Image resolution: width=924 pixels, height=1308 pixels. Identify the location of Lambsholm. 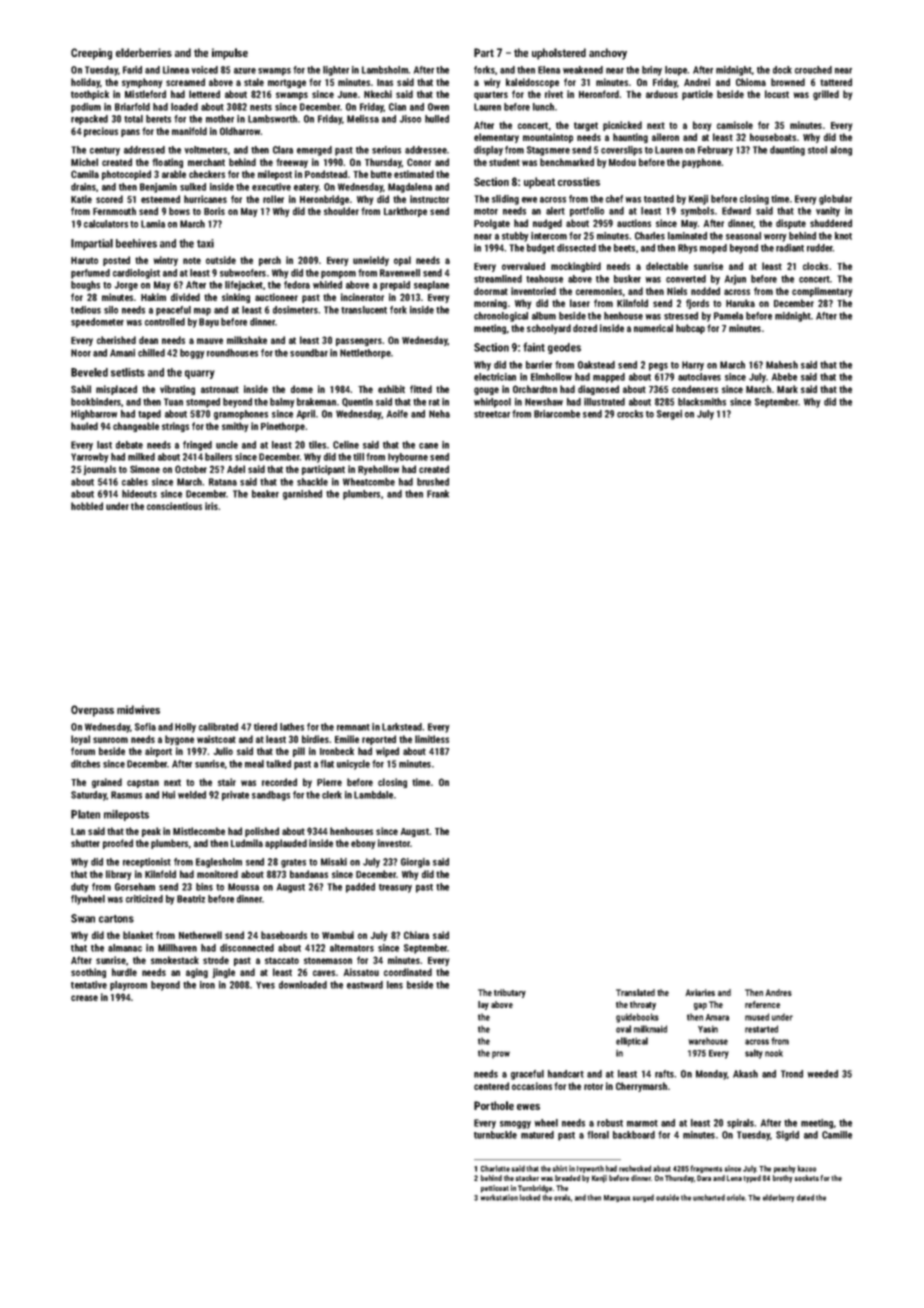
(385, 70).
